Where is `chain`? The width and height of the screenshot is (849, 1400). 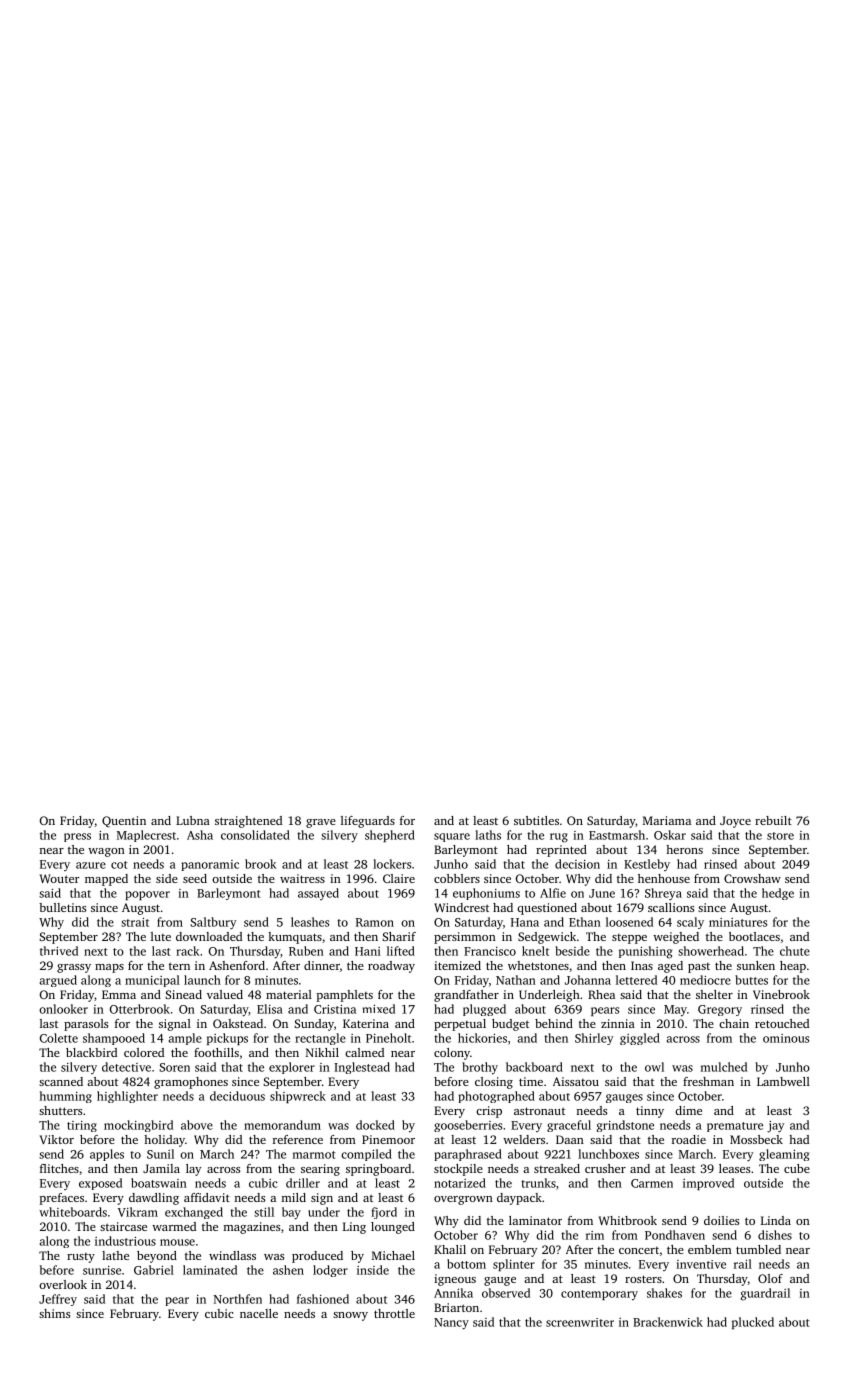
chain is located at coordinates (734, 1023).
